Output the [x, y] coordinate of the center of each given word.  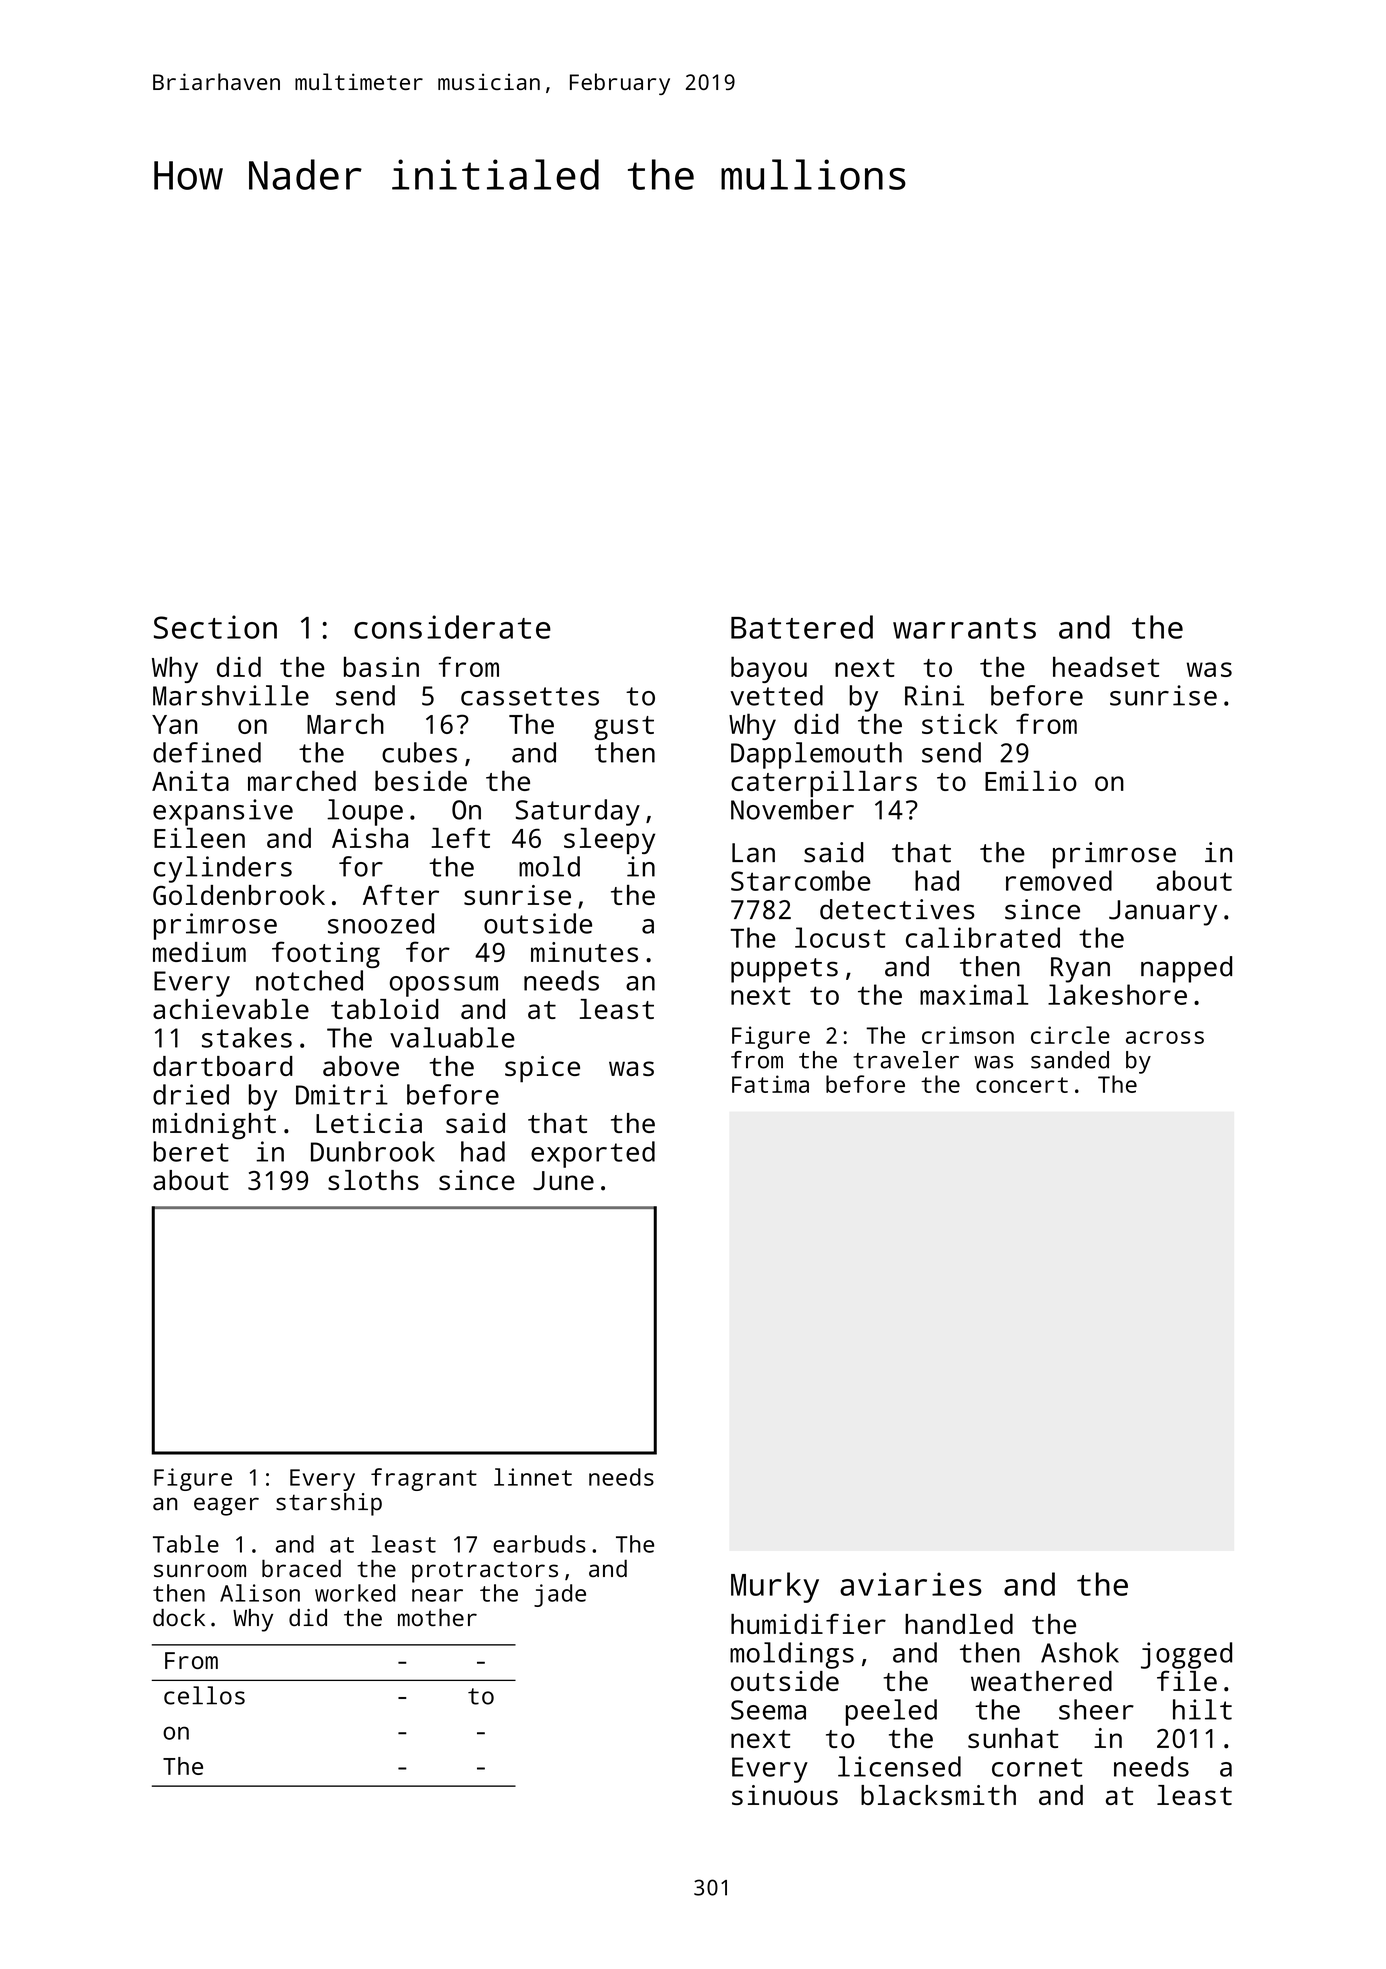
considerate [452, 627]
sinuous [785, 1795]
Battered [802, 627]
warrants [964, 628]
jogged [1186, 1655]
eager [226, 1506]
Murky [775, 1587]
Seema [768, 1710]
